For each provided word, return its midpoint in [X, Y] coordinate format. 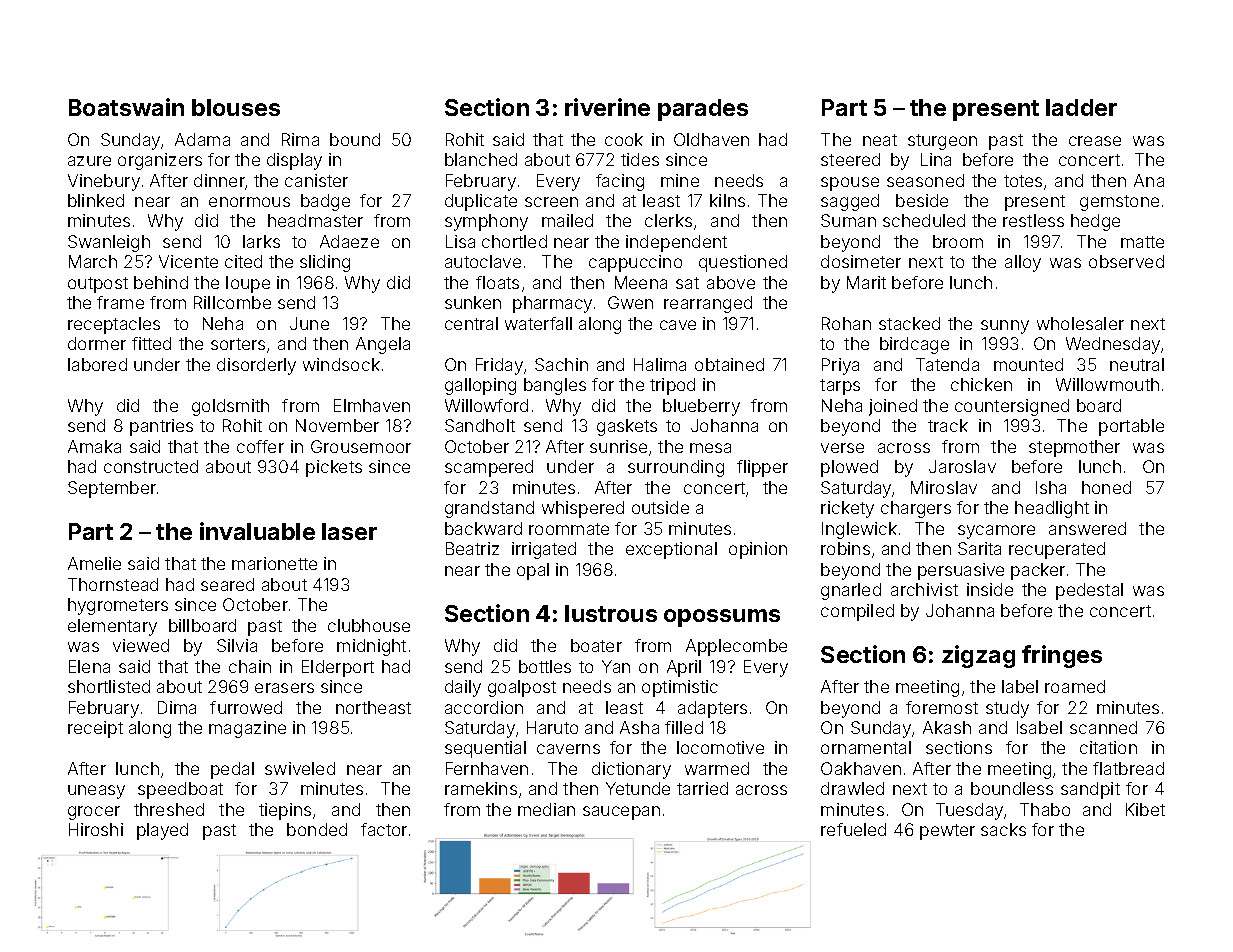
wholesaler [1080, 323]
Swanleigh [109, 243]
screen [551, 202]
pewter [947, 832]
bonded [317, 829]
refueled [853, 829]
